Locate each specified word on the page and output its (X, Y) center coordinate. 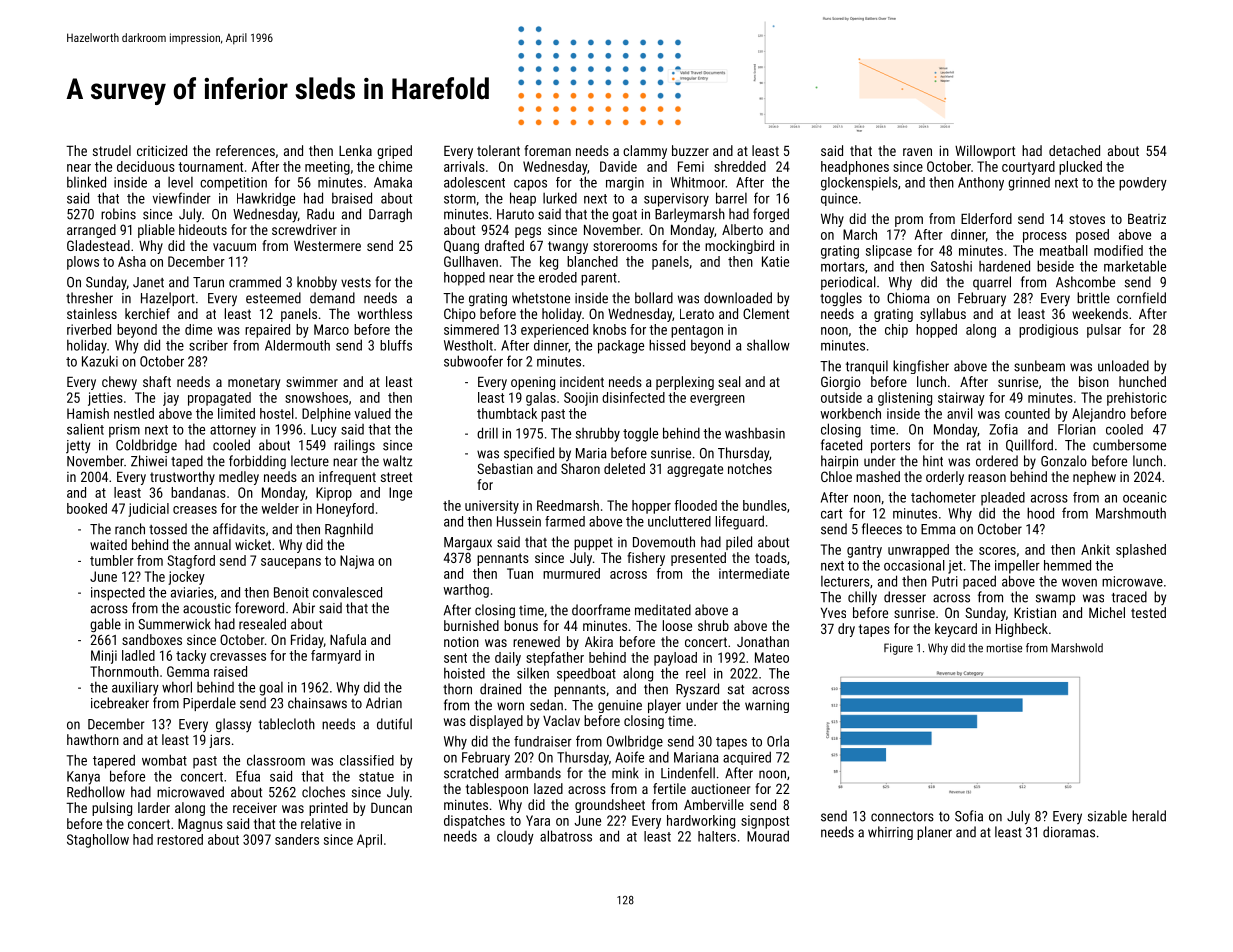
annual (212, 544)
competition (233, 184)
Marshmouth (1131, 513)
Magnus (200, 825)
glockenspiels (859, 184)
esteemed (273, 298)
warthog (466, 591)
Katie (775, 261)
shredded (740, 166)
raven (917, 152)
